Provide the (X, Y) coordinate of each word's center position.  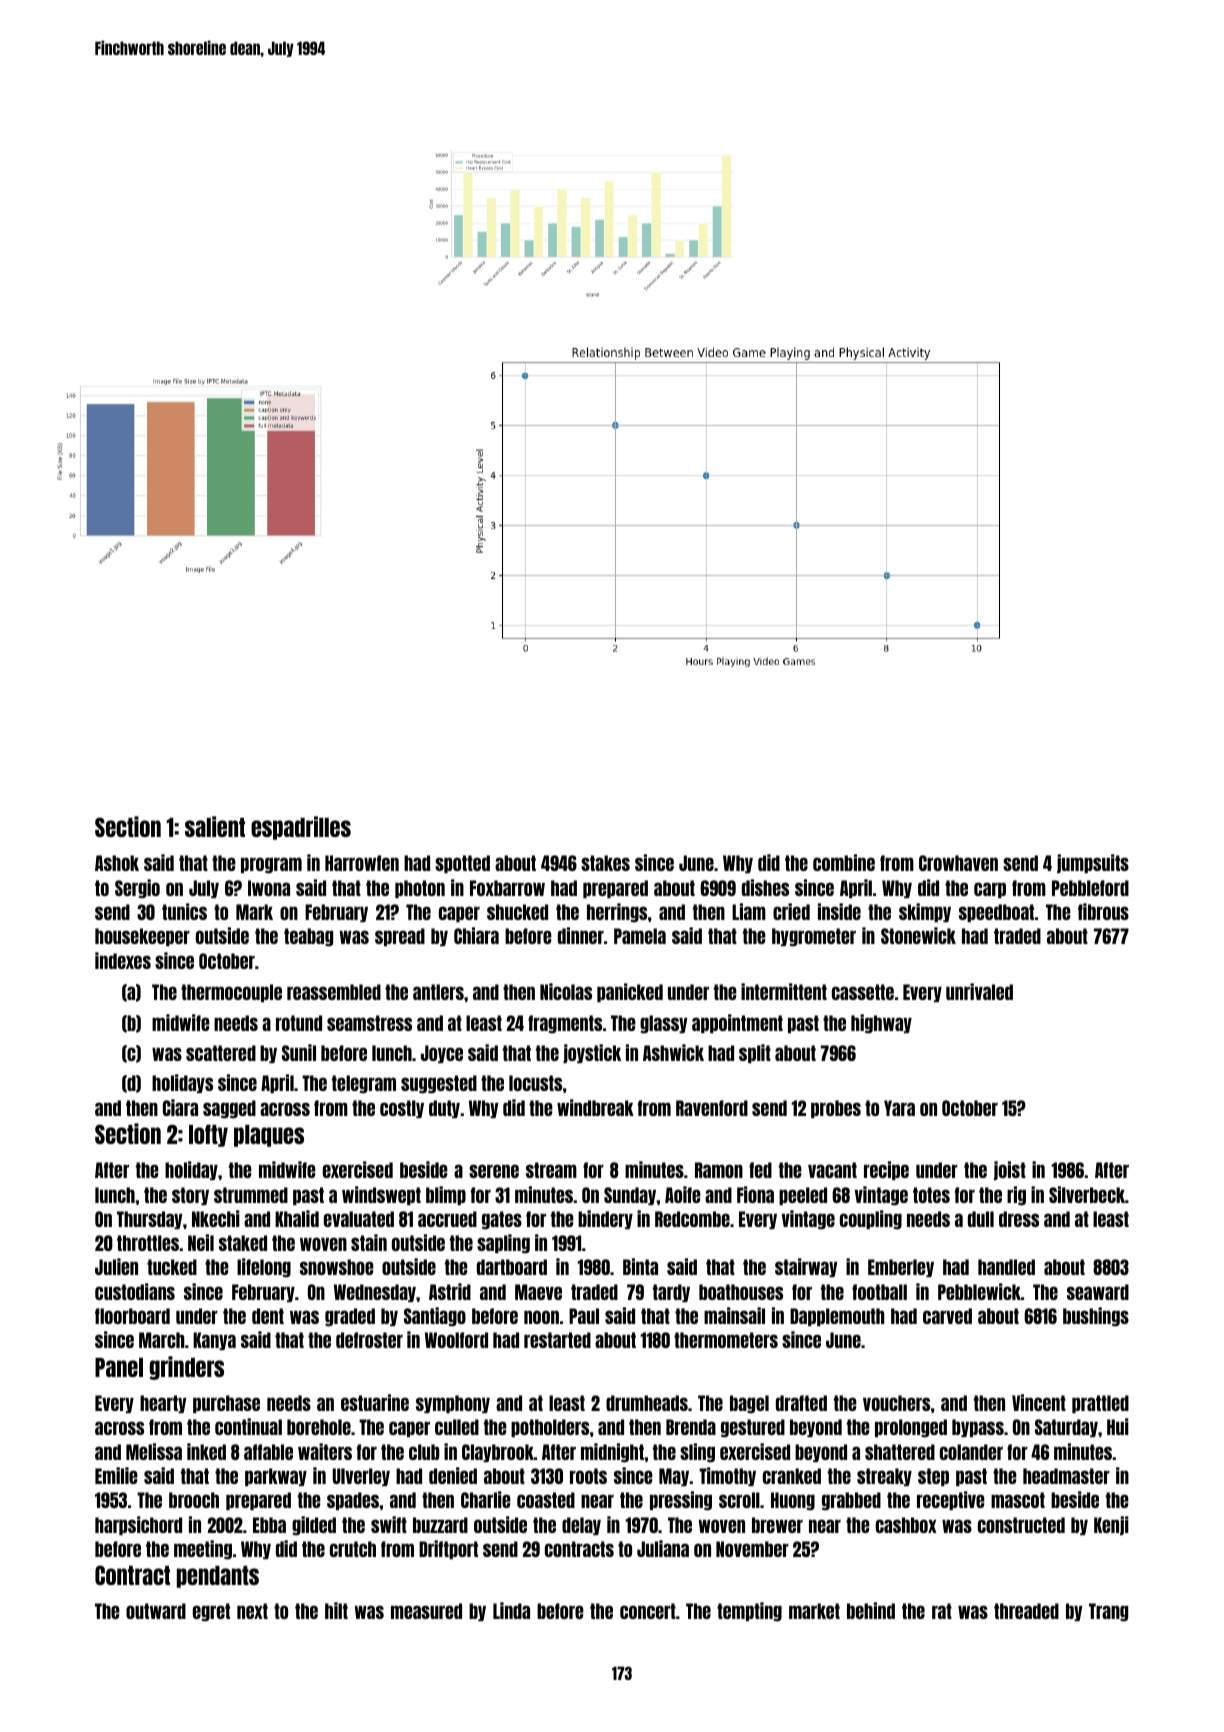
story (190, 1196)
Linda (511, 1610)
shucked (517, 912)
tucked (172, 1267)
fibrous (1103, 911)
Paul (584, 1316)
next (252, 1611)
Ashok (117, 863)
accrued (447, 1219)
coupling (871, 1220)
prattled (1100, 1404)
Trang (1108, 1612)
